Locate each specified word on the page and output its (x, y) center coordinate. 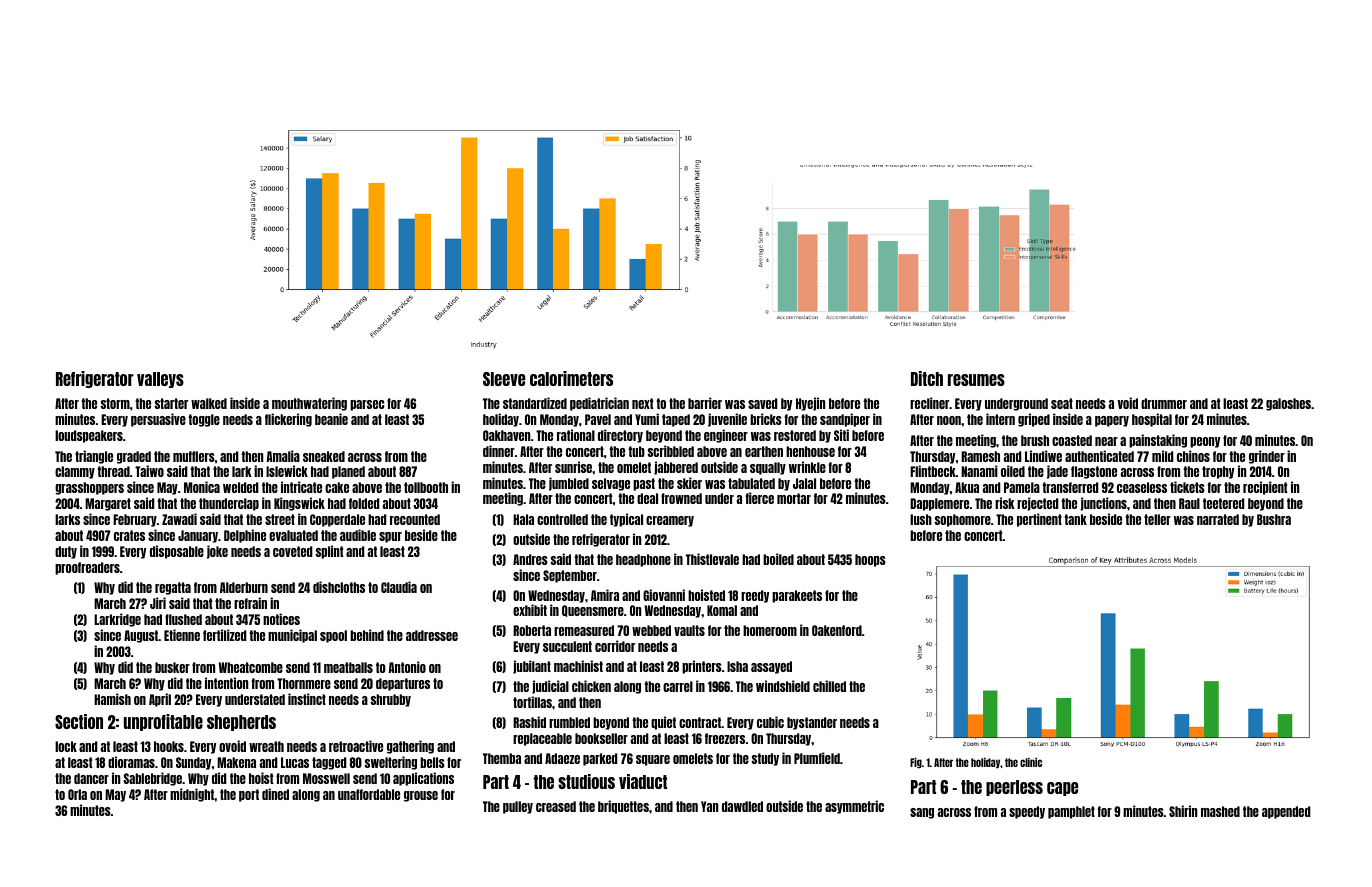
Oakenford (837, 630)
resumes (976, 380)
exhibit (530, 610)
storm (115, 403)
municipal (292, 636)
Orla (77, 794)
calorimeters (571, 378)
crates (129, 535)
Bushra (1274, 519)
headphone (643, 560)
